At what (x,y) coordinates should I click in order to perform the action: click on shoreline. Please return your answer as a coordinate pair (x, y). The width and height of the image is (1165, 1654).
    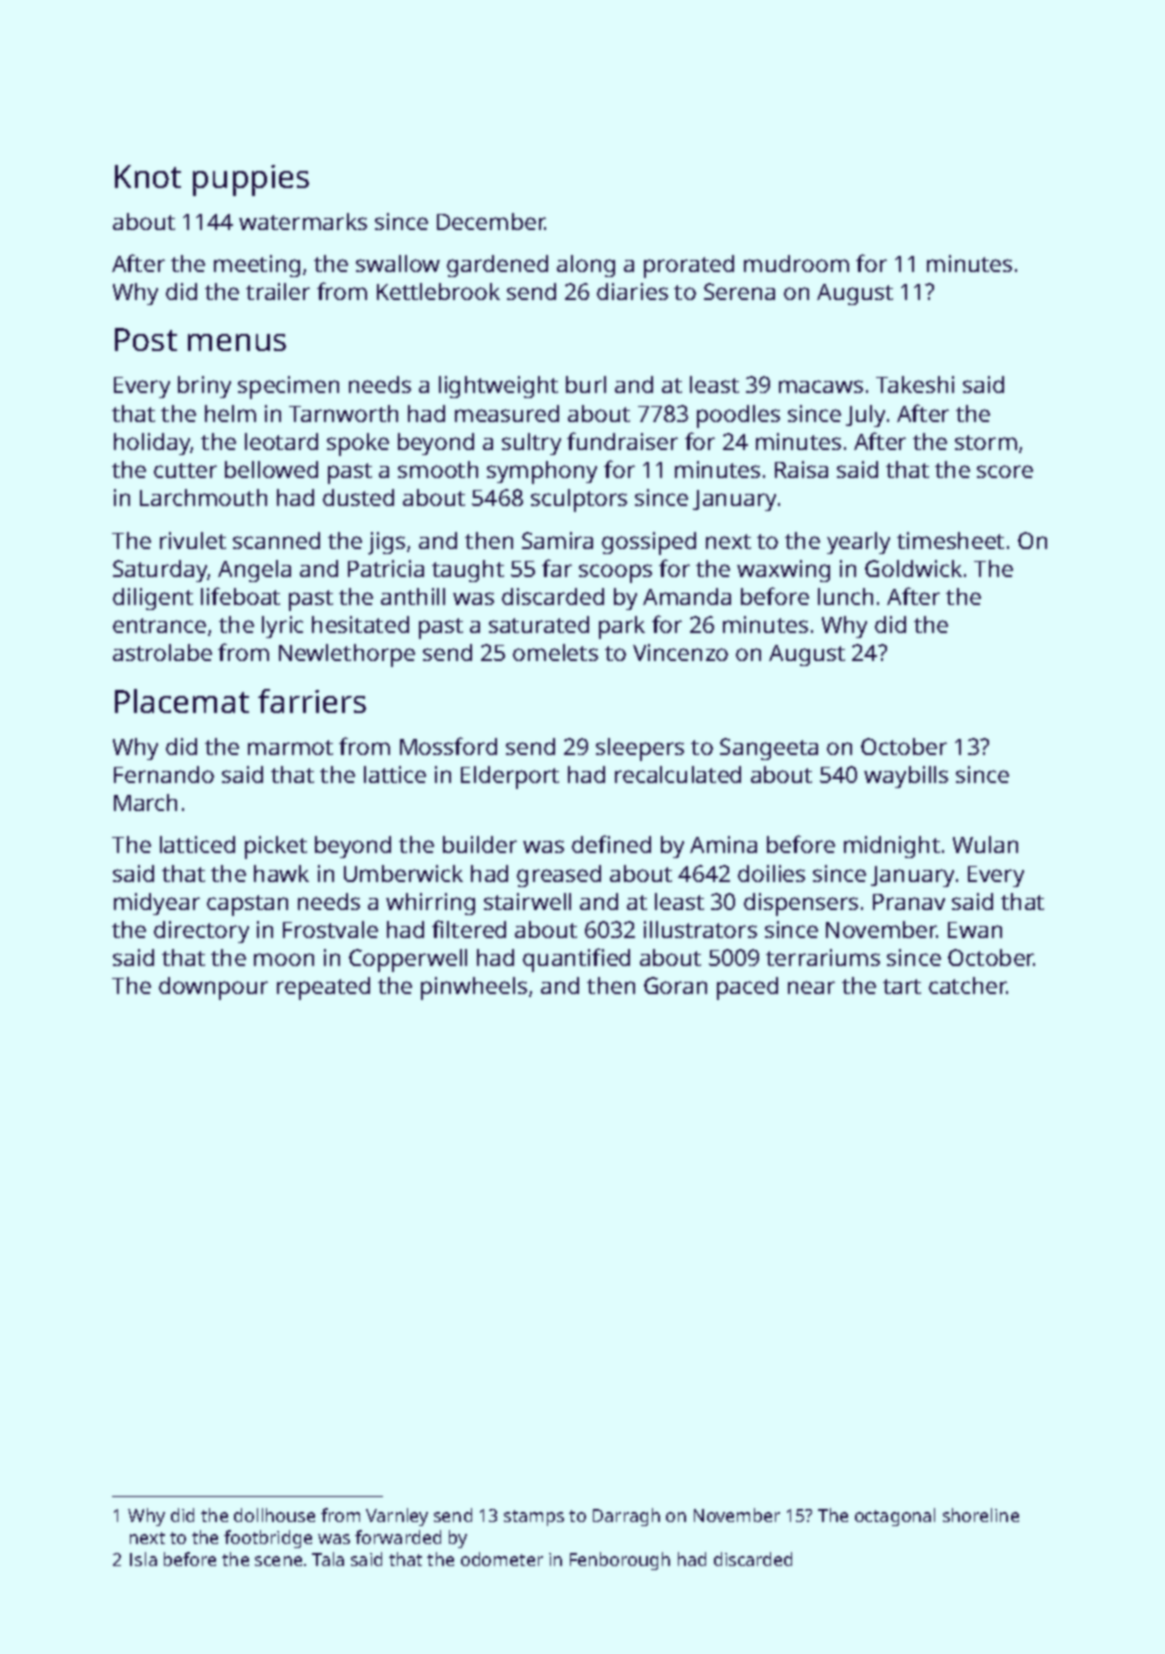
    Looking at the image, I should click on (981, 1515).
